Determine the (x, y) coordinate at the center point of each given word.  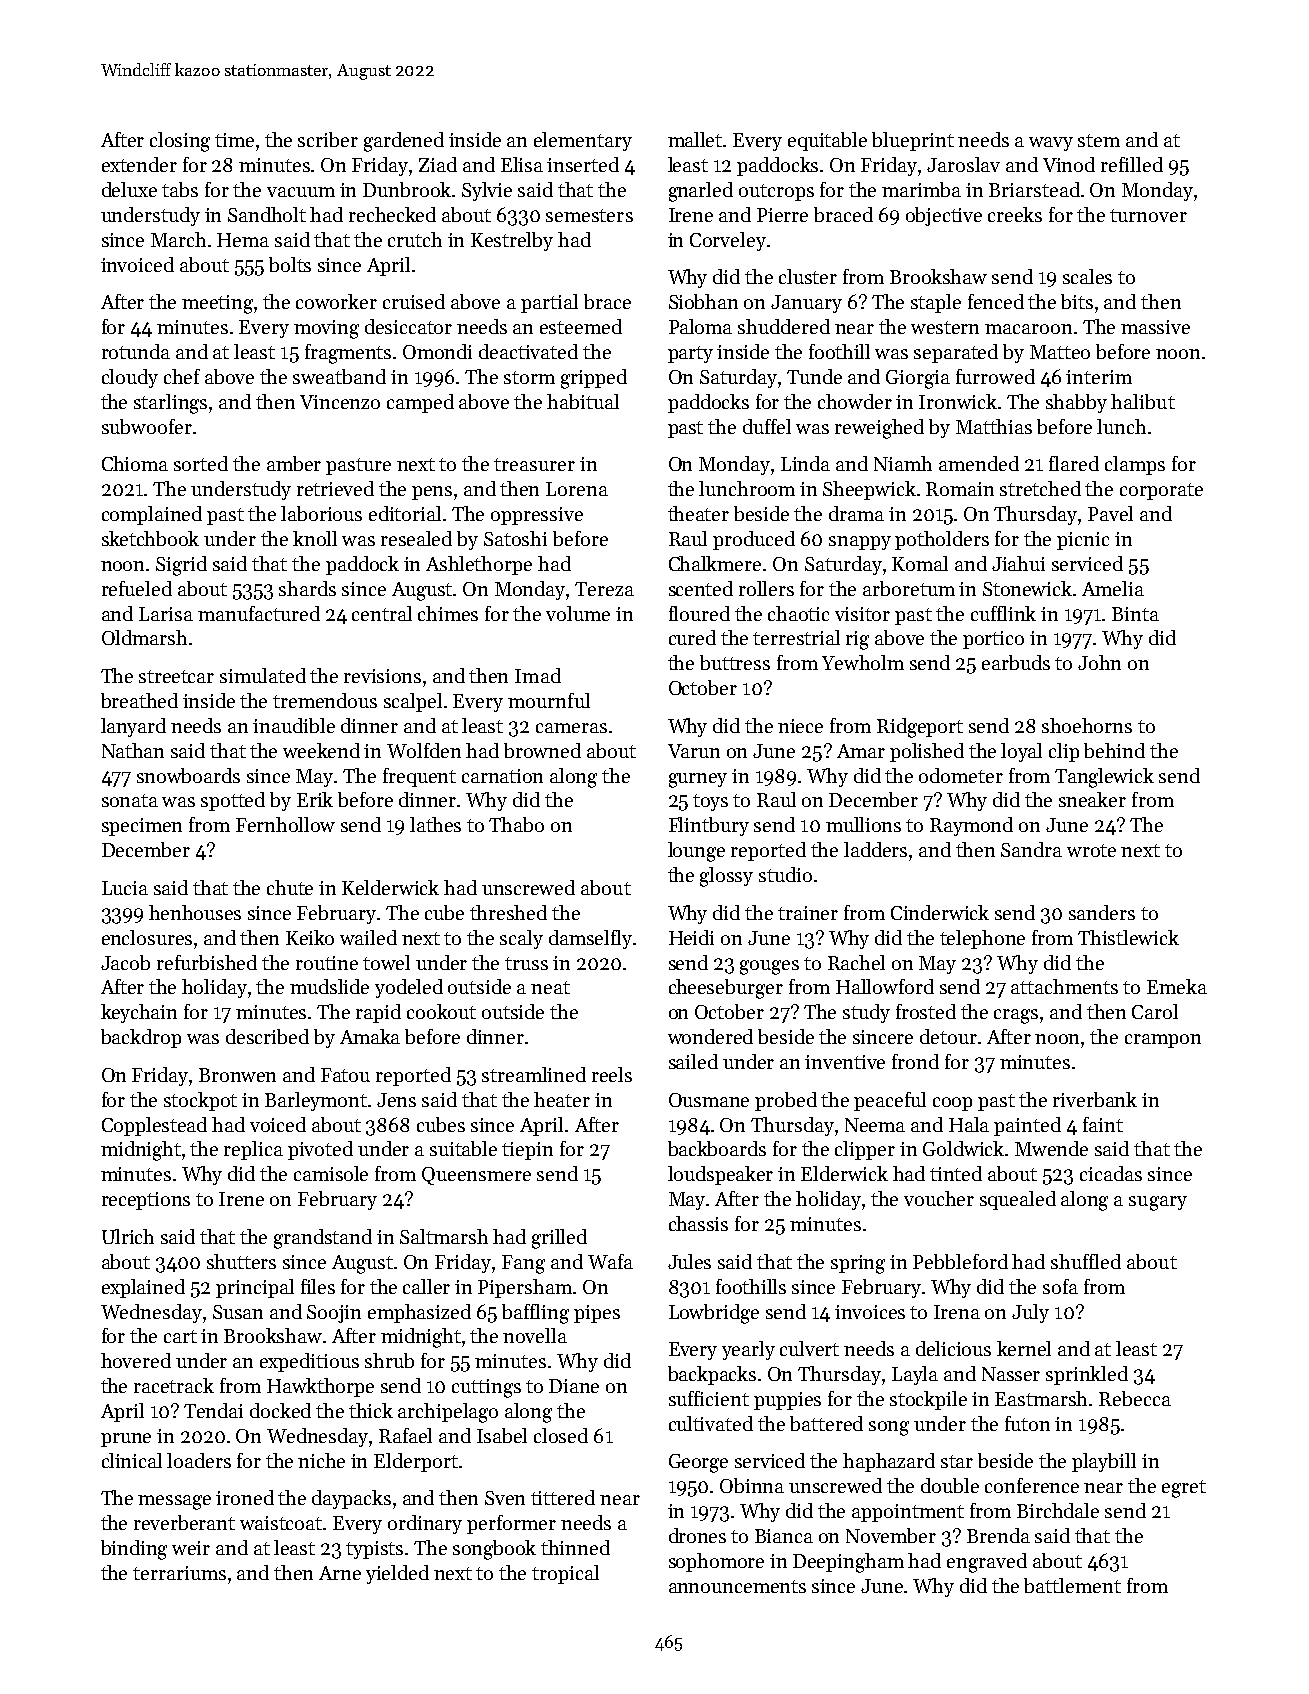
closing (180, 142)
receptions (146, 1201)
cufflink (1003, 613)
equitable (827, 141)
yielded (397, 1574)
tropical (565, 1574)
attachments (1064, 986)
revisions (382, 676)
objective (944, 216)
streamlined (534, 1074)
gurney (698, 780)
